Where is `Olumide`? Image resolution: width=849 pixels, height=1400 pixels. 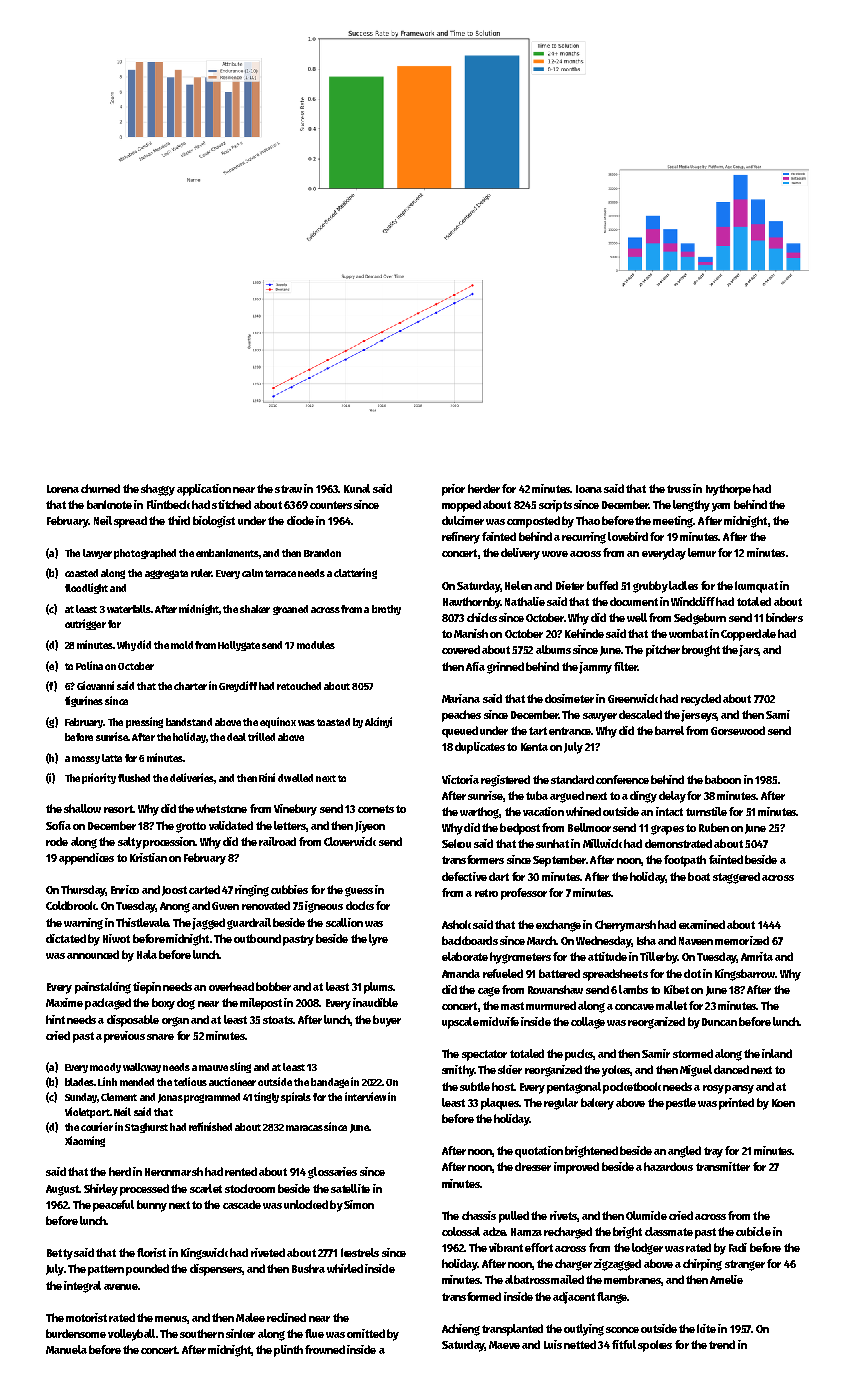
Olumide is located at coordinates (646, 1215).
